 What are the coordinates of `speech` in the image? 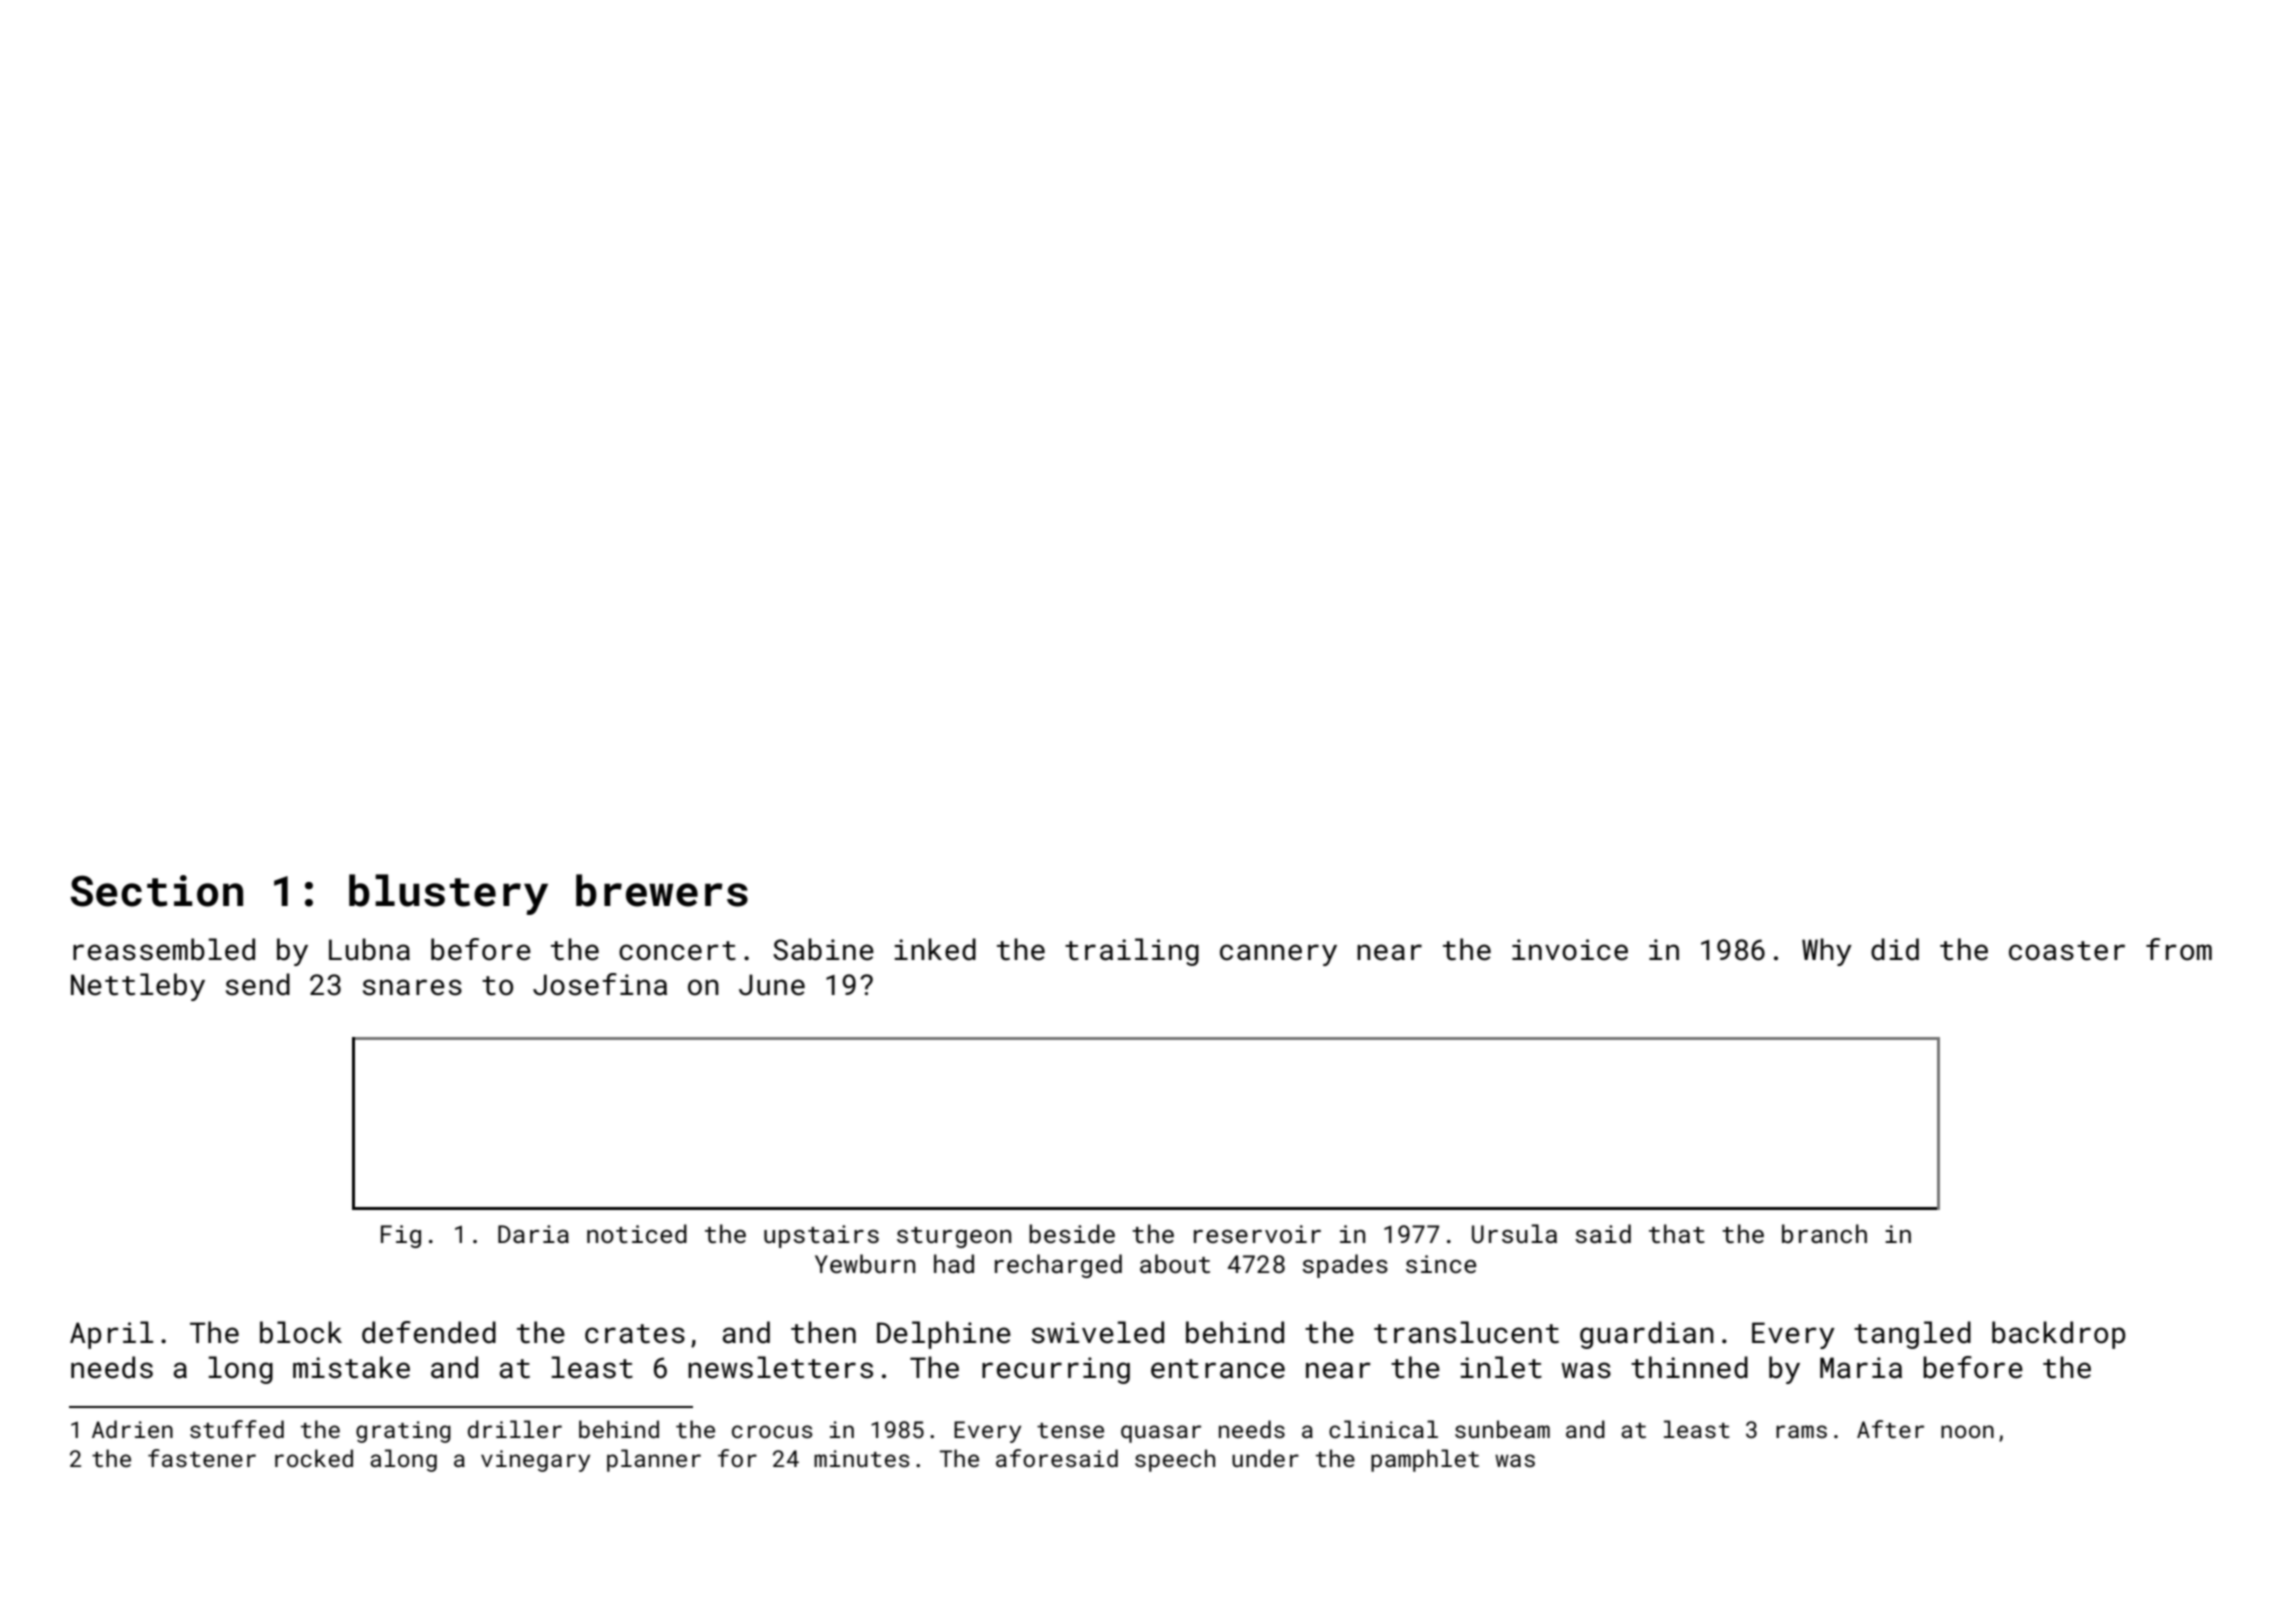 It's located at (1175, 1460).
